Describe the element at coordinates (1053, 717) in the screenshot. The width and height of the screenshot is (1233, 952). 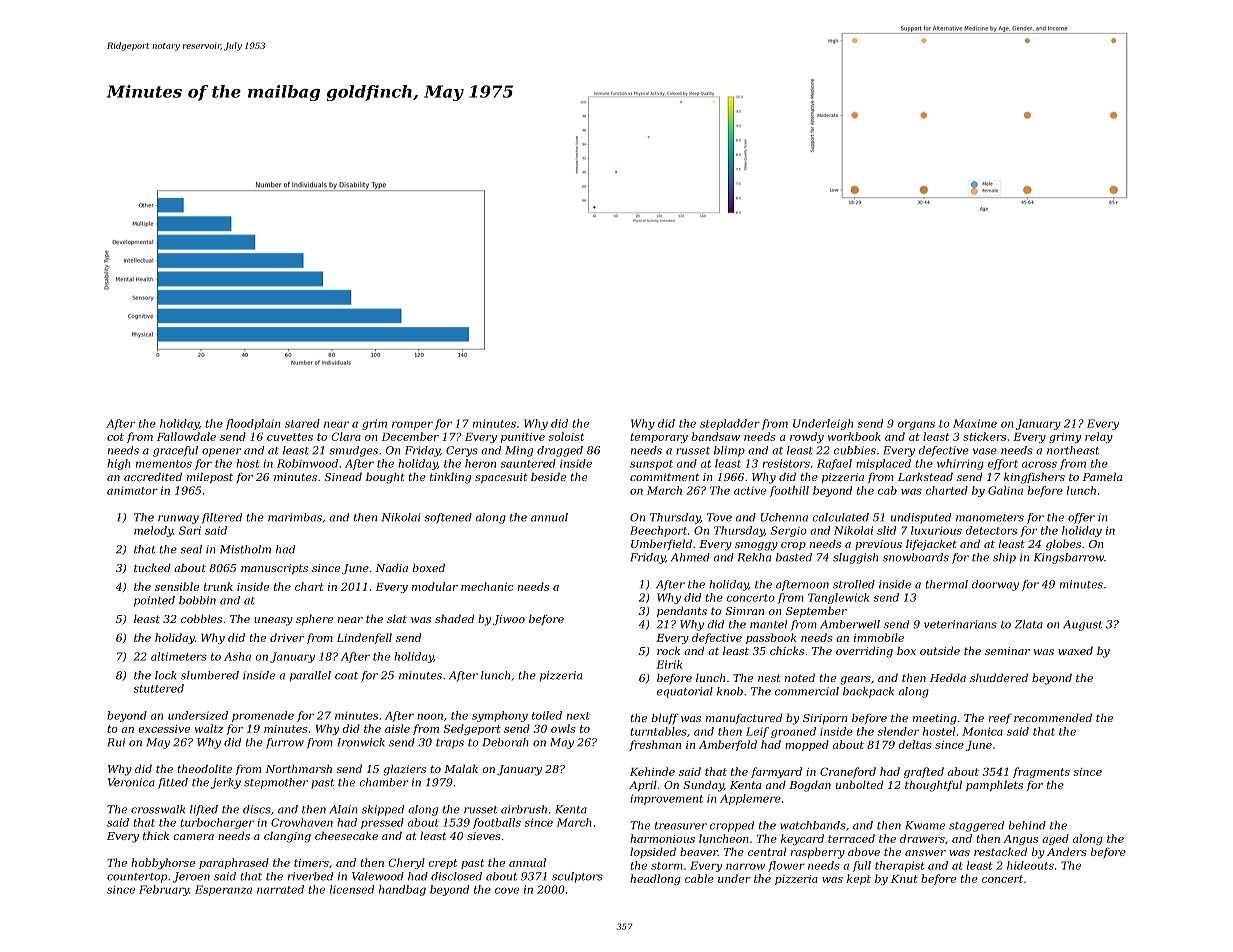
I see `recommended` at that location.
